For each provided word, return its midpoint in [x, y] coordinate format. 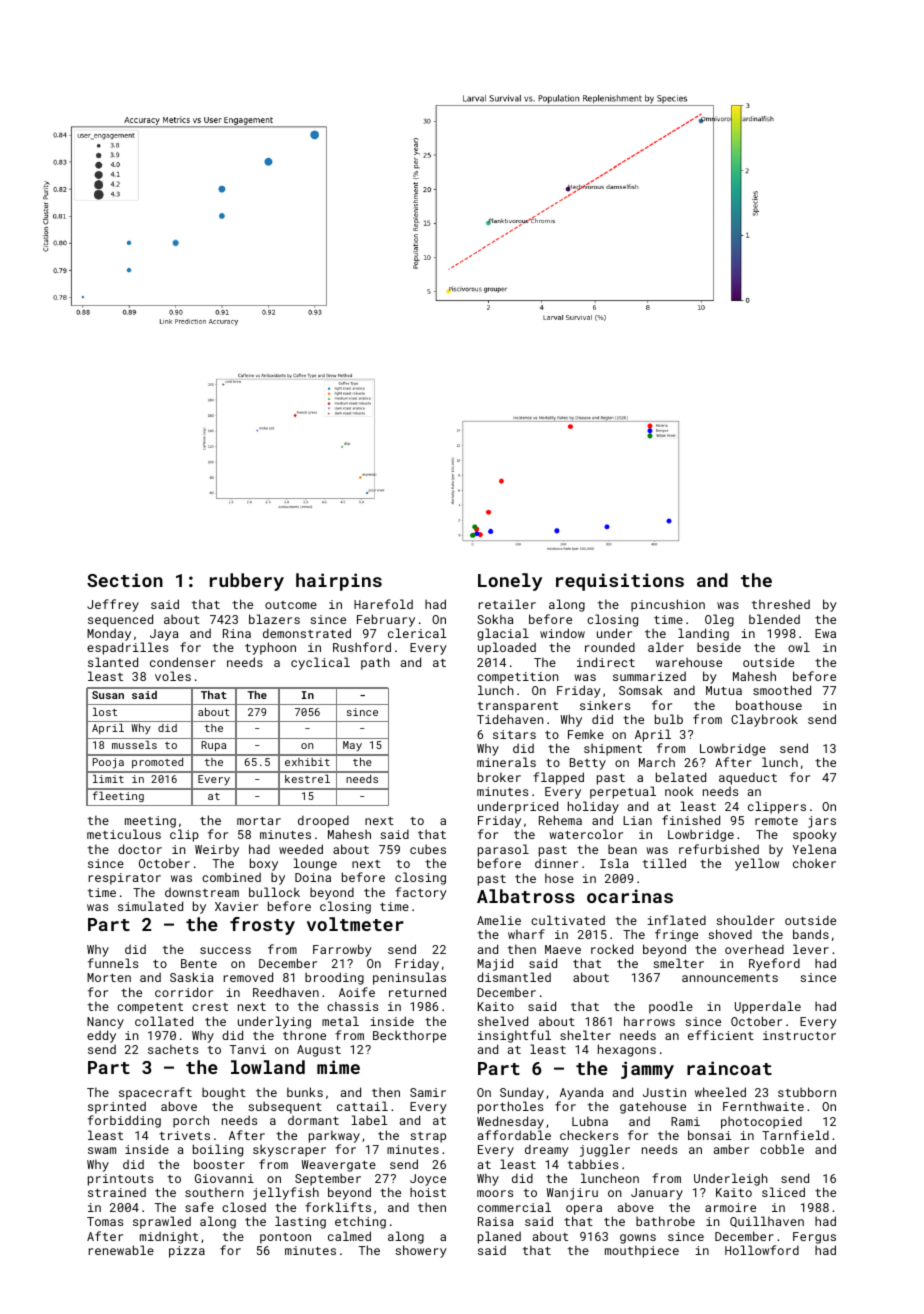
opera [584, 1210]
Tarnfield [795, 1135]
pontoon [285, 1238]
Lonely [510, 582]
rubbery [247, 582]
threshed [781, 604]
